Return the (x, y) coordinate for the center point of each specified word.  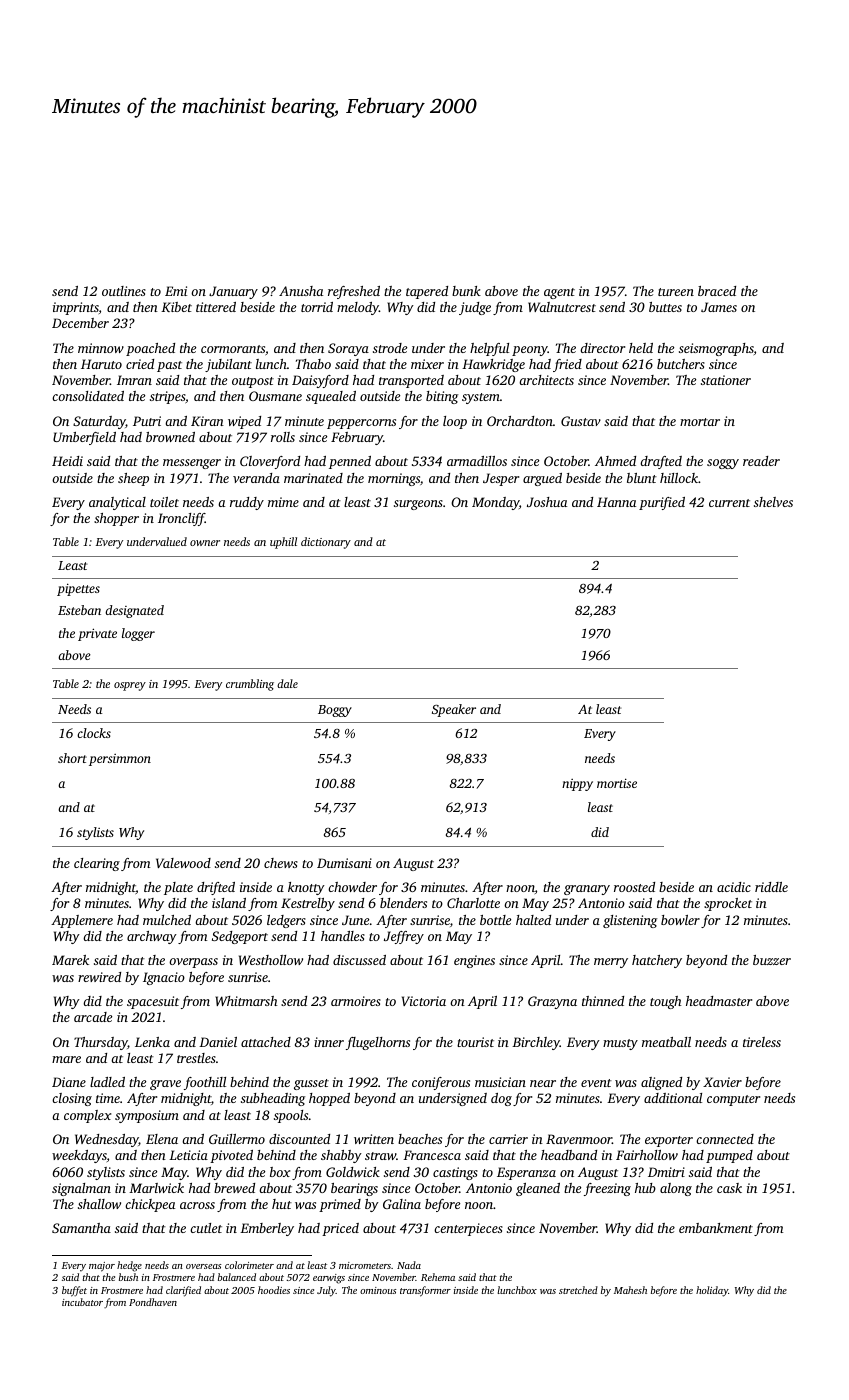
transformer (425, 1291)
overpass (193, 963)
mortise (617, 783)
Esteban (79, 610)
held (641, 348)
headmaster (719, 1001)
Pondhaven (153, 1302)
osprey (130, 686)
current (729, 503)
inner (329, 1042)
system (481, 398)
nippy (577, 785)
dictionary (326, 543)
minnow (101, 348)
